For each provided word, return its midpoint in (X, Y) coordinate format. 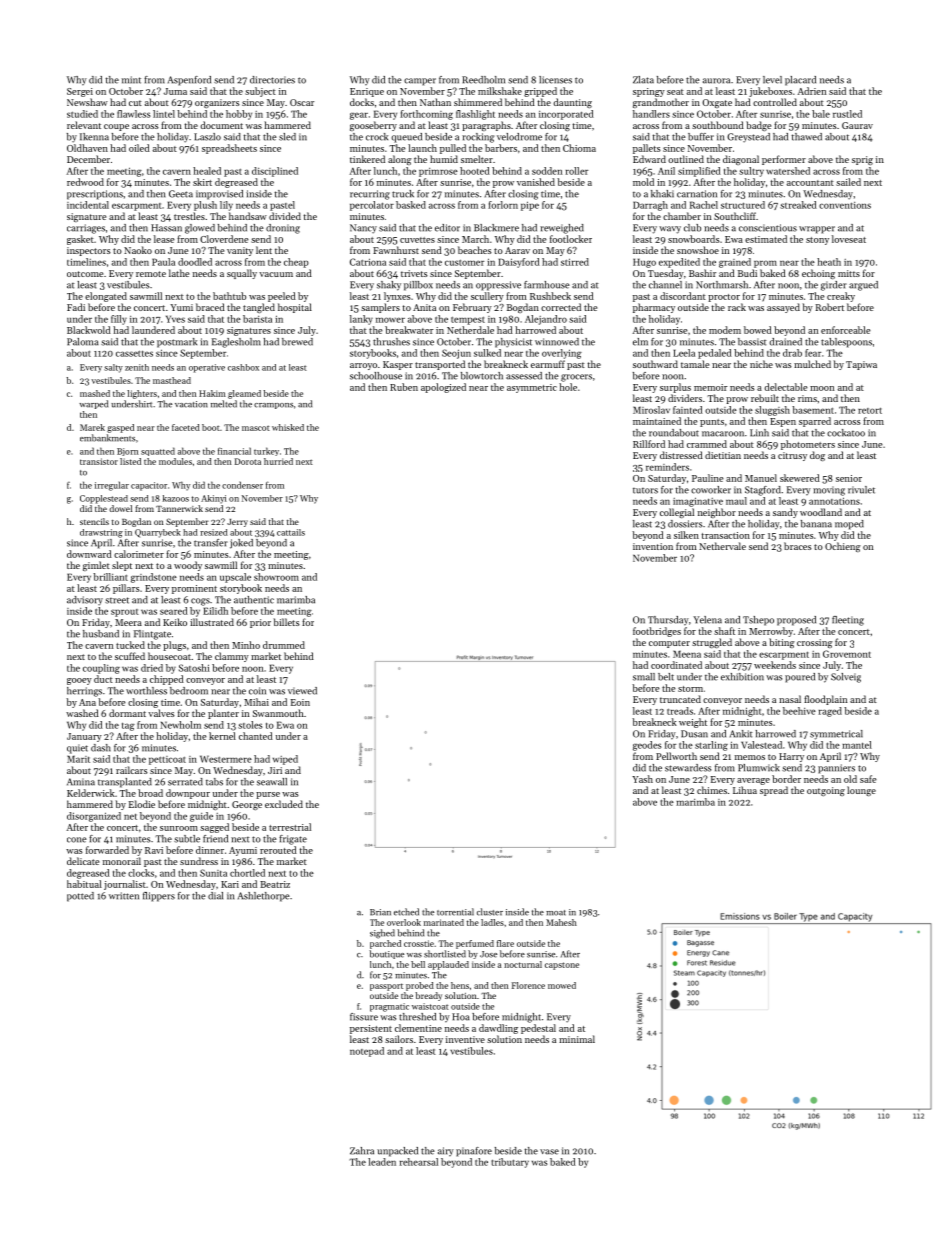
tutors (645, 491)
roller (577, 171)
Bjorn (127, 452)
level (772, 80)
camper (420, 82)
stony (817, 241)
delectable (786, 387)
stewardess (688, 768)
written (124, 896)
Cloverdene (224, 239)
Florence (528, 985)
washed (82, 713)
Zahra (362, 1151)
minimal (577, 1039)
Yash (642, 779)
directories (272, 80)
